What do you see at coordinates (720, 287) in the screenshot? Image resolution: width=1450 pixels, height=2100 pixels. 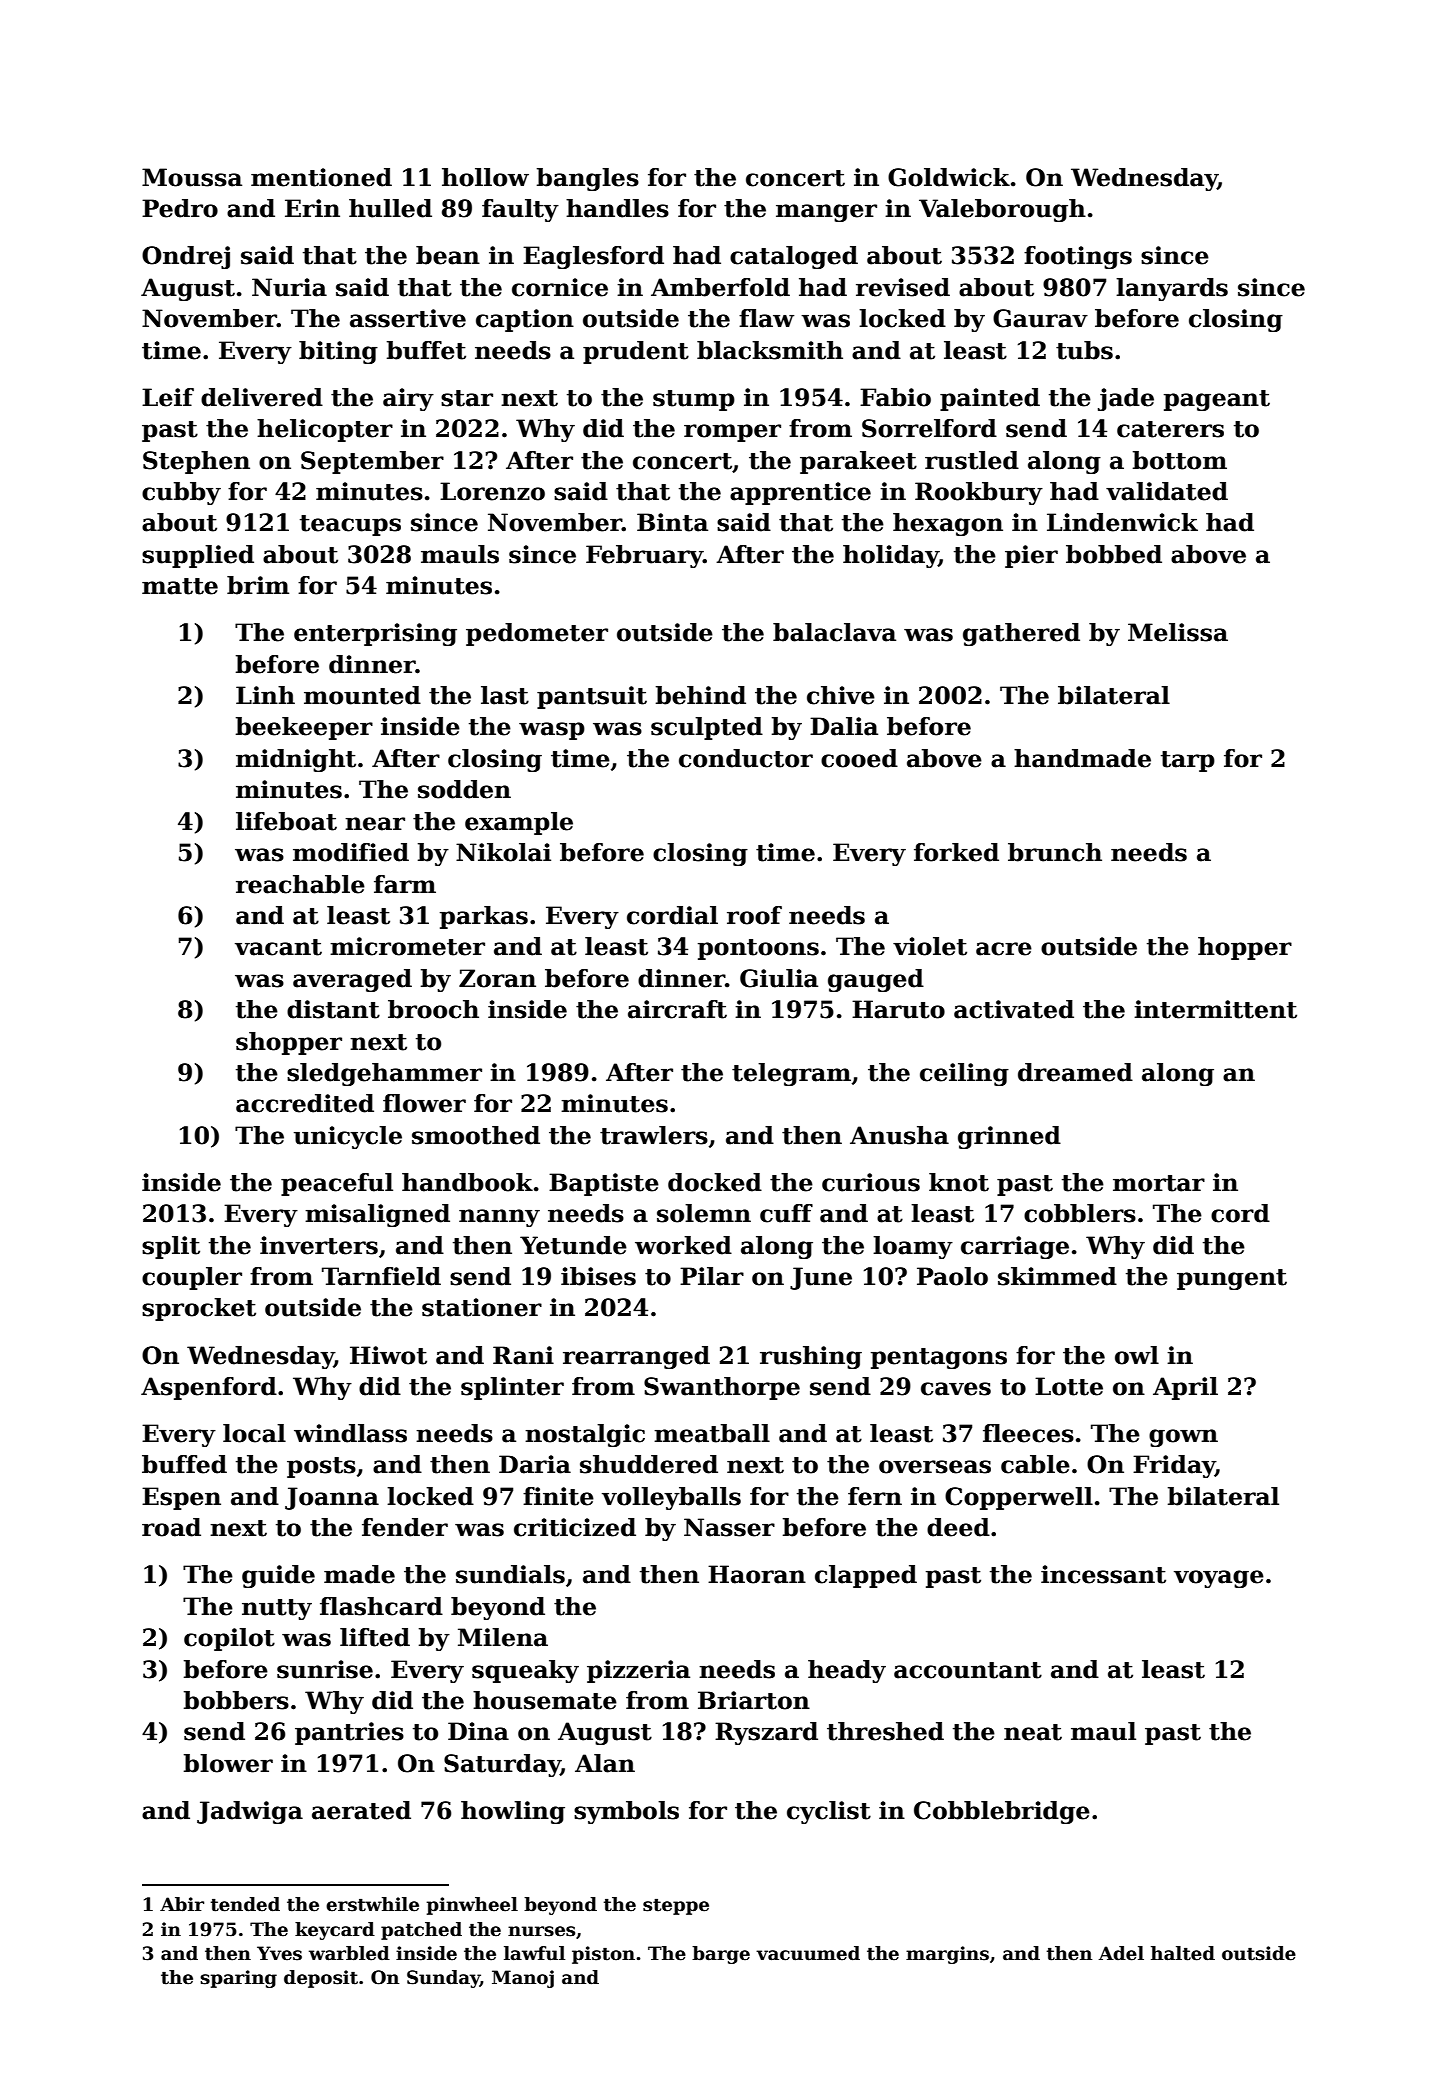 I see `Amberfold` at bounding box center [720, 287].
